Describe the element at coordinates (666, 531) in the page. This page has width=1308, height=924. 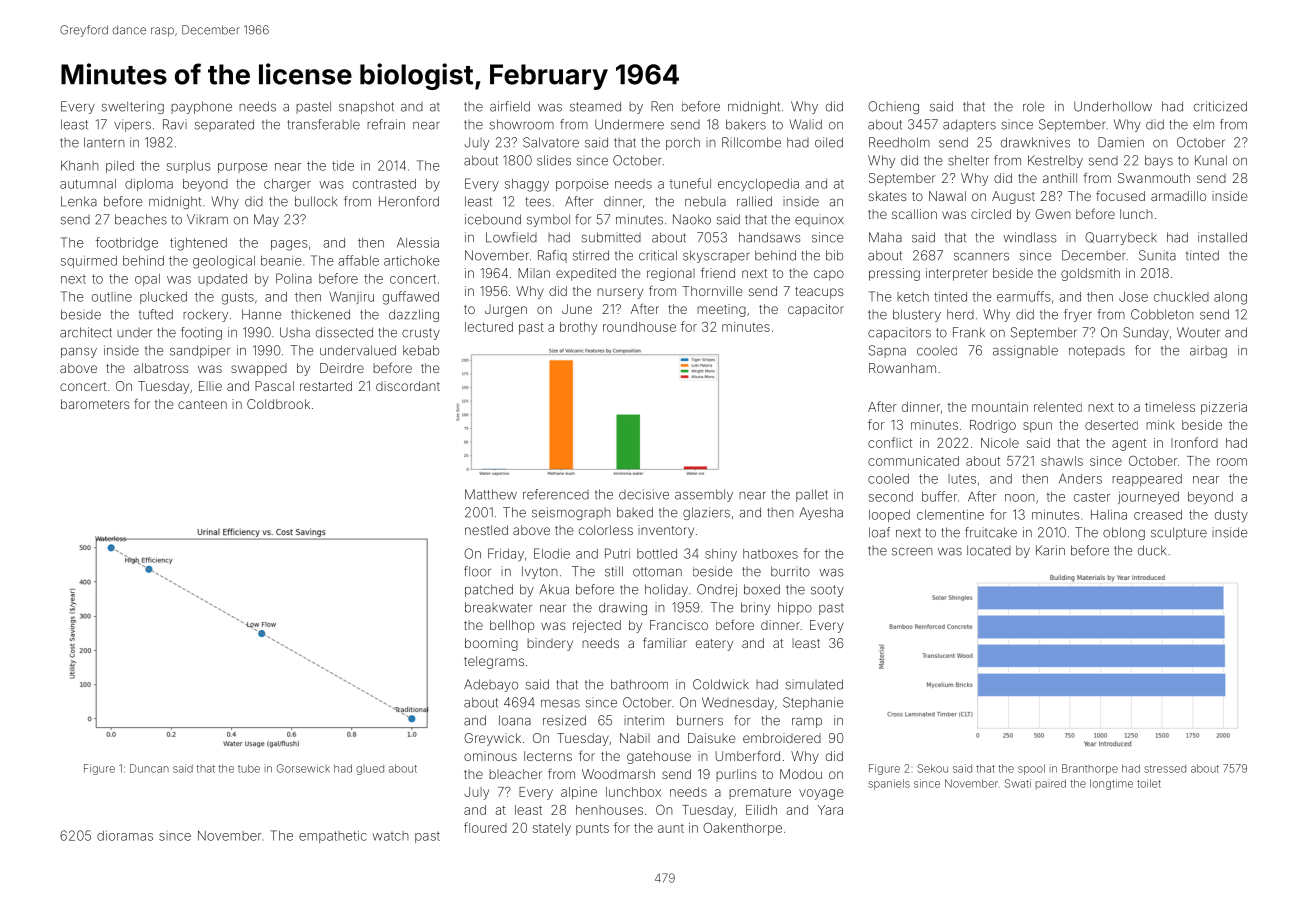
I see `inventory` at that location.
